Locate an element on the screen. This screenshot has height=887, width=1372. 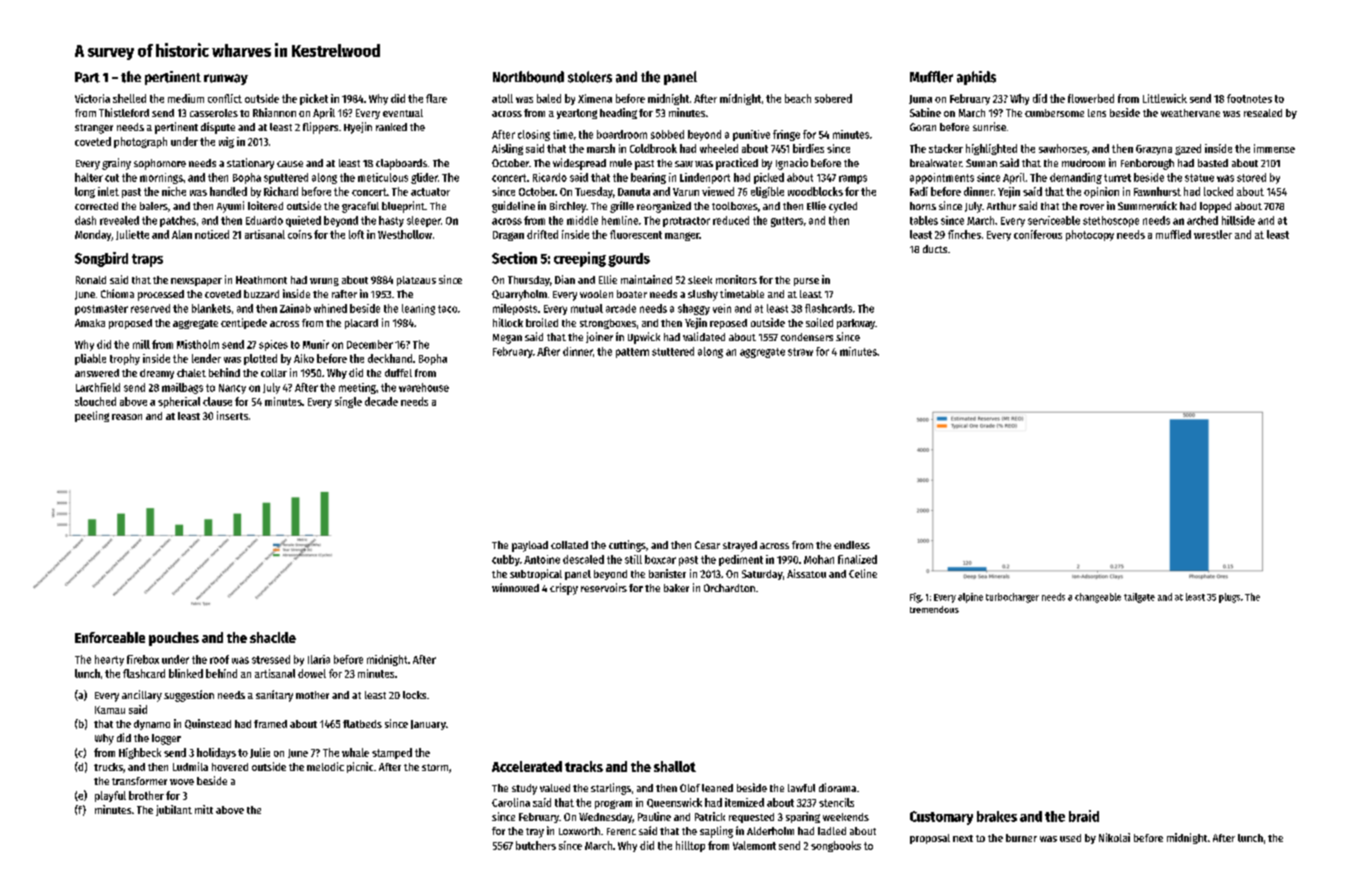
stokers is located at coordinates (590, 77).
